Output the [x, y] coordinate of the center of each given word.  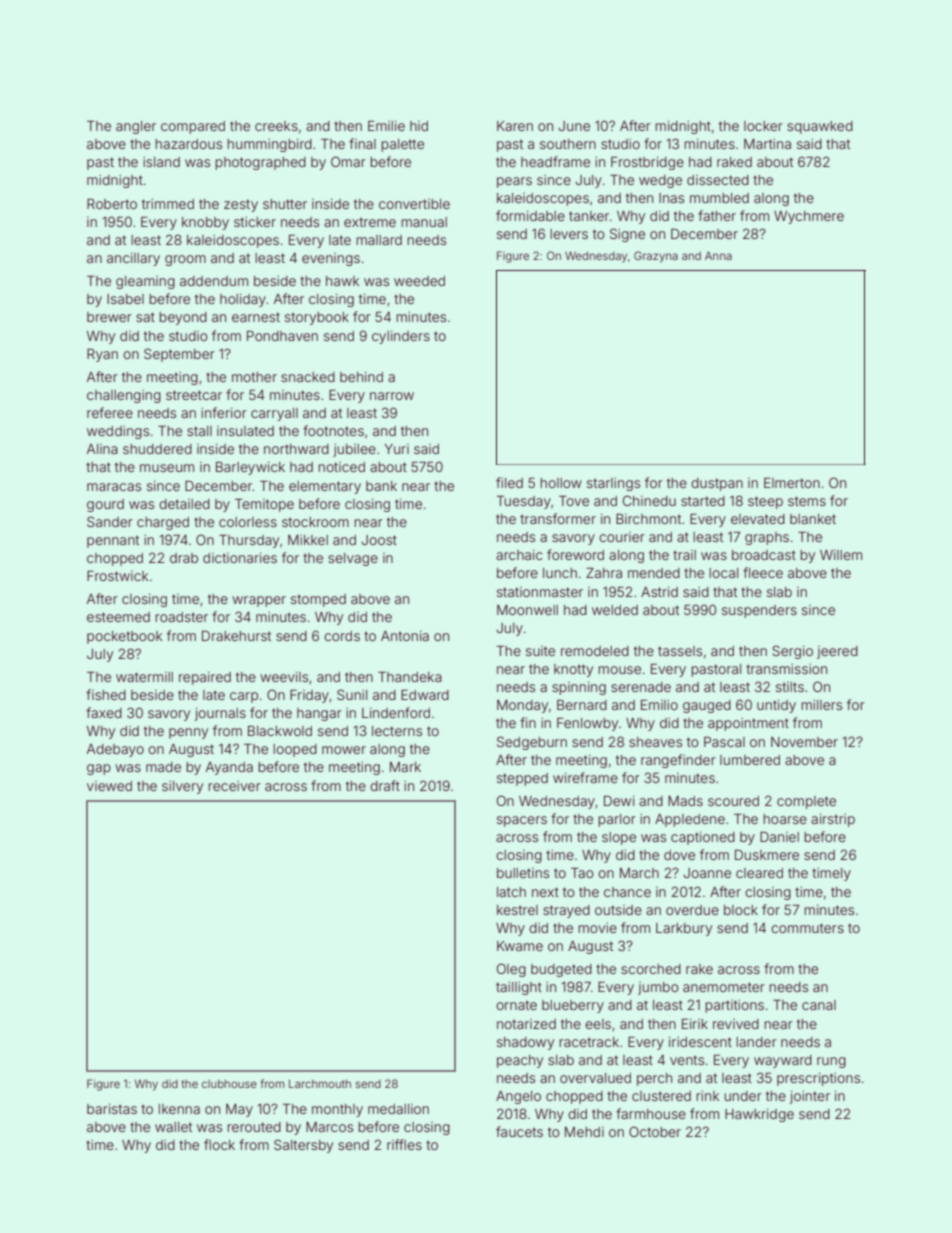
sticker [255, 222]
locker [763, 126]
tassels [680, 651]
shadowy [525, 1043]
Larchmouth [320, 1083]
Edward [425, 695]
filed [509, 482]
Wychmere [809, 217]
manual [424, 222]
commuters [807, 928]
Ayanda [229, 768]
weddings [118, 432]
